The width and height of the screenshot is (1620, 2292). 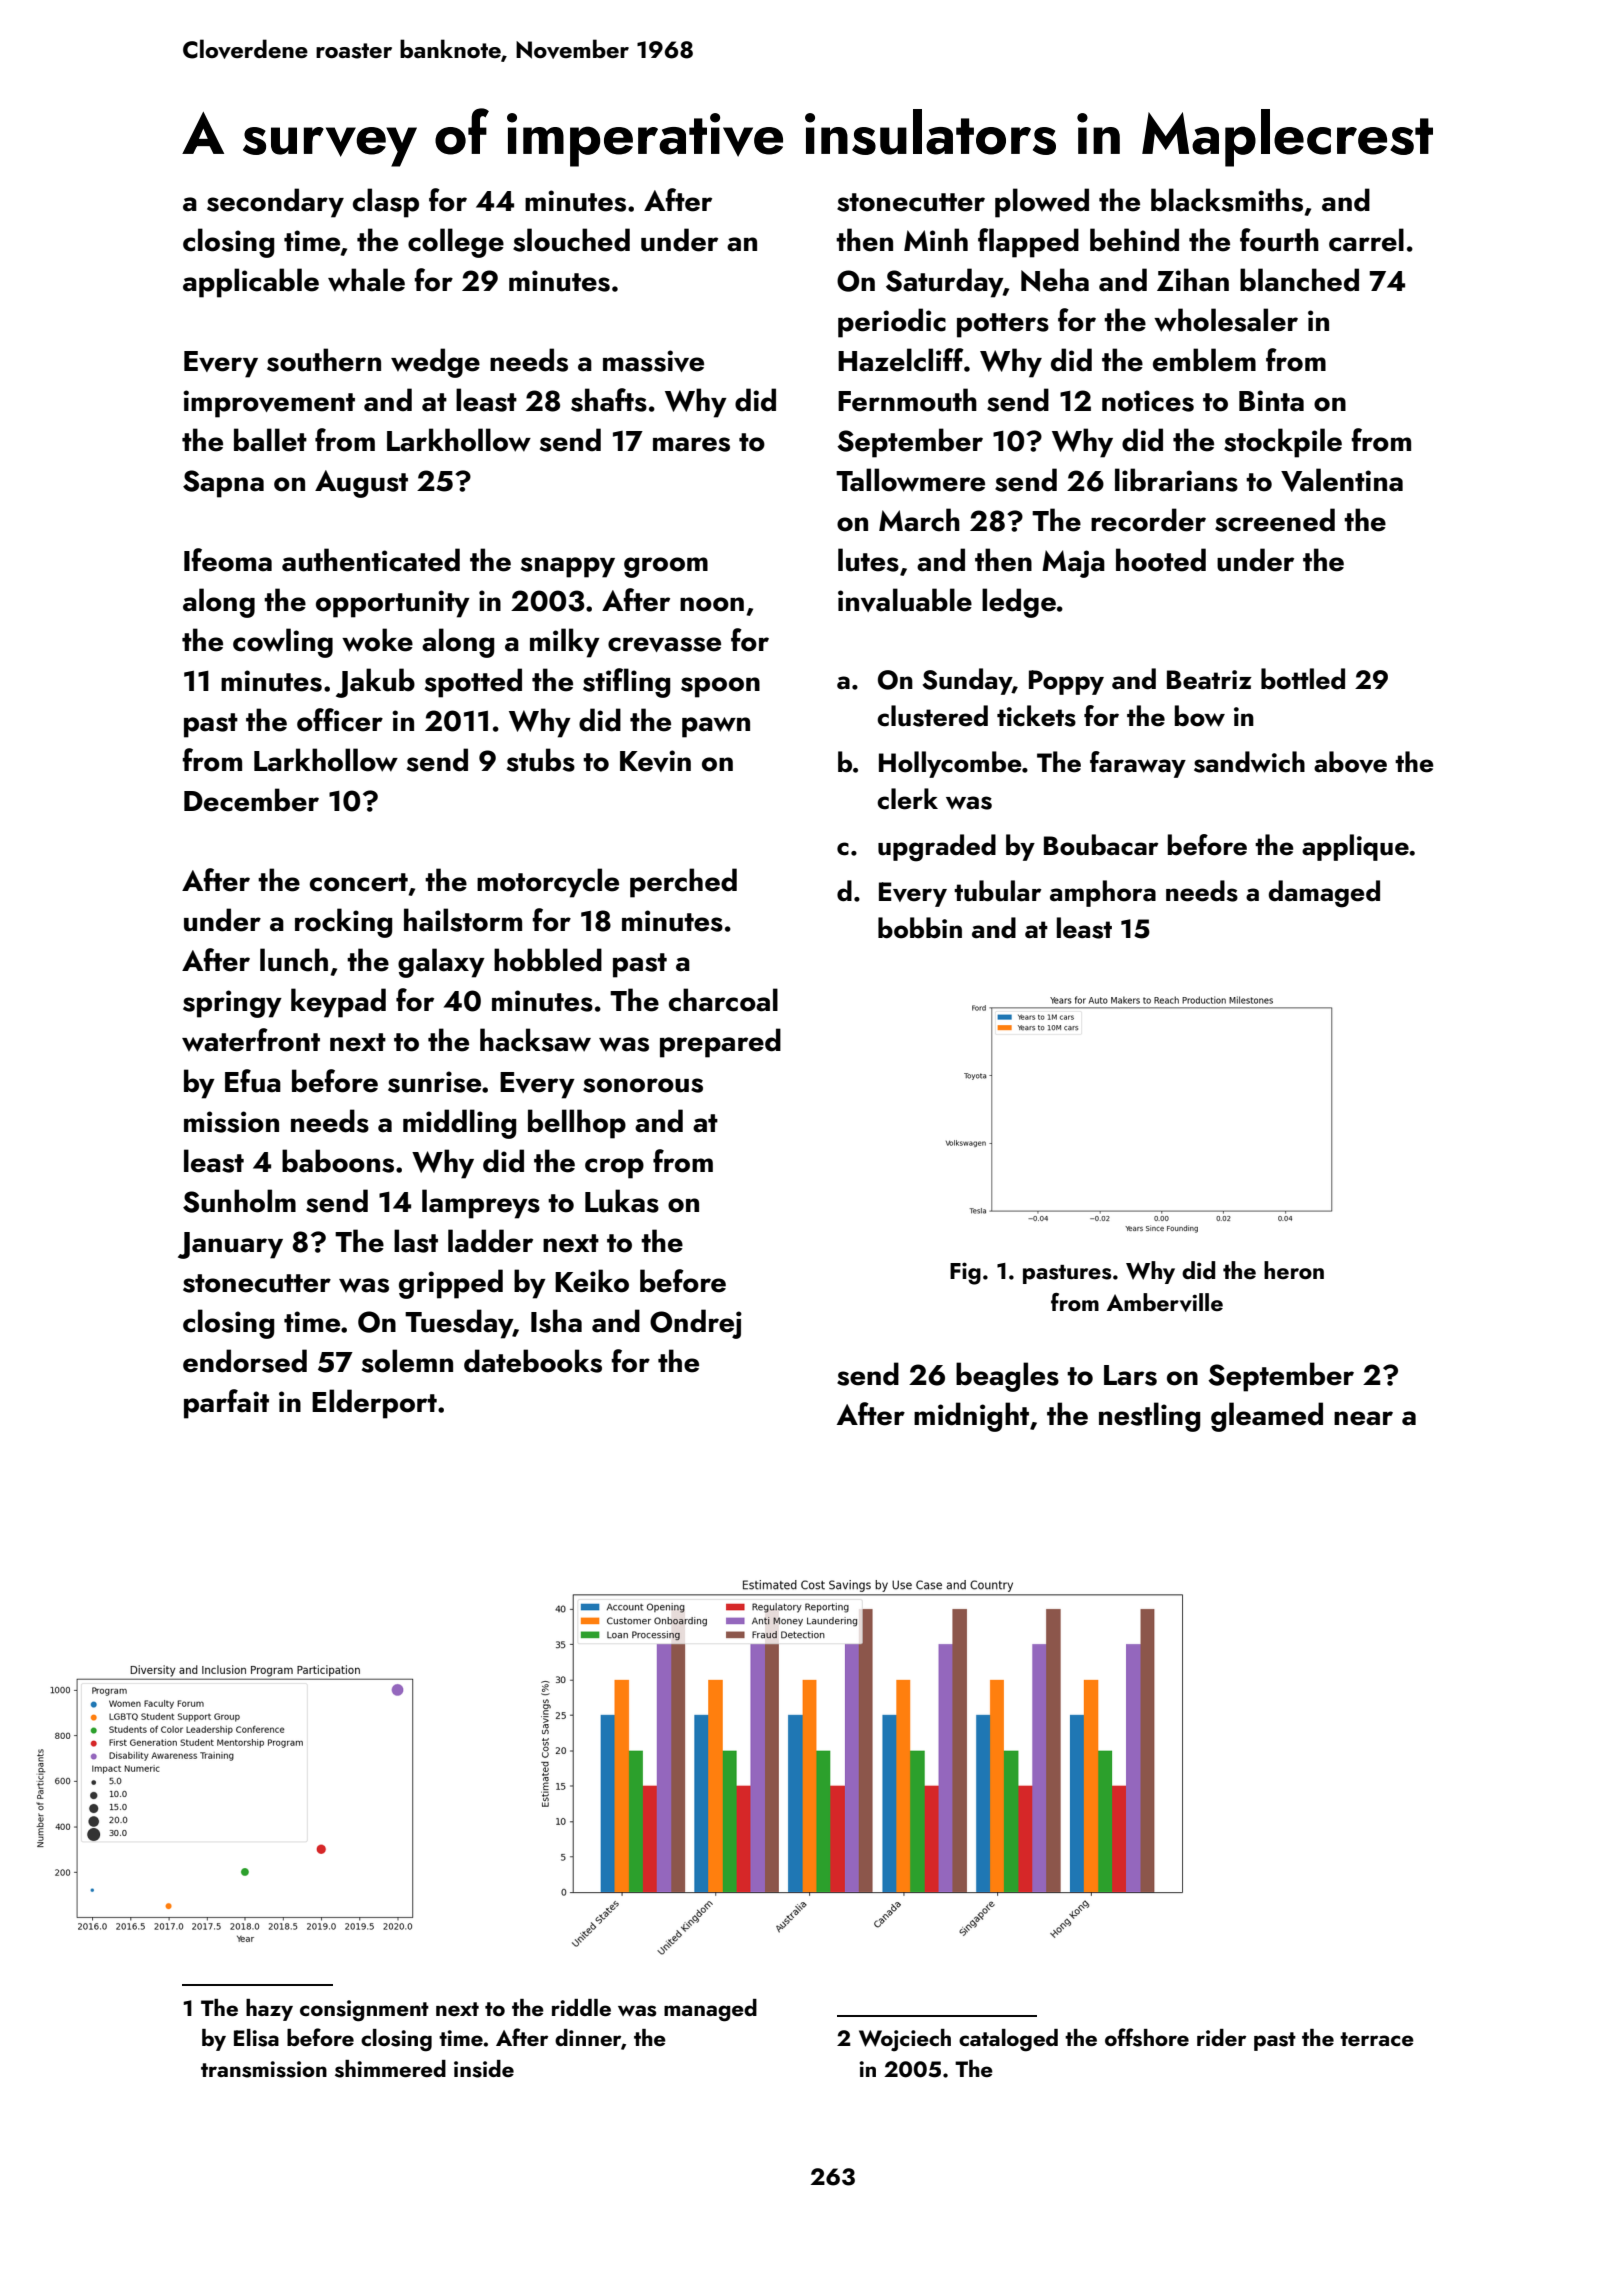 I want to click on secondary, so click(x=275, y=203).
